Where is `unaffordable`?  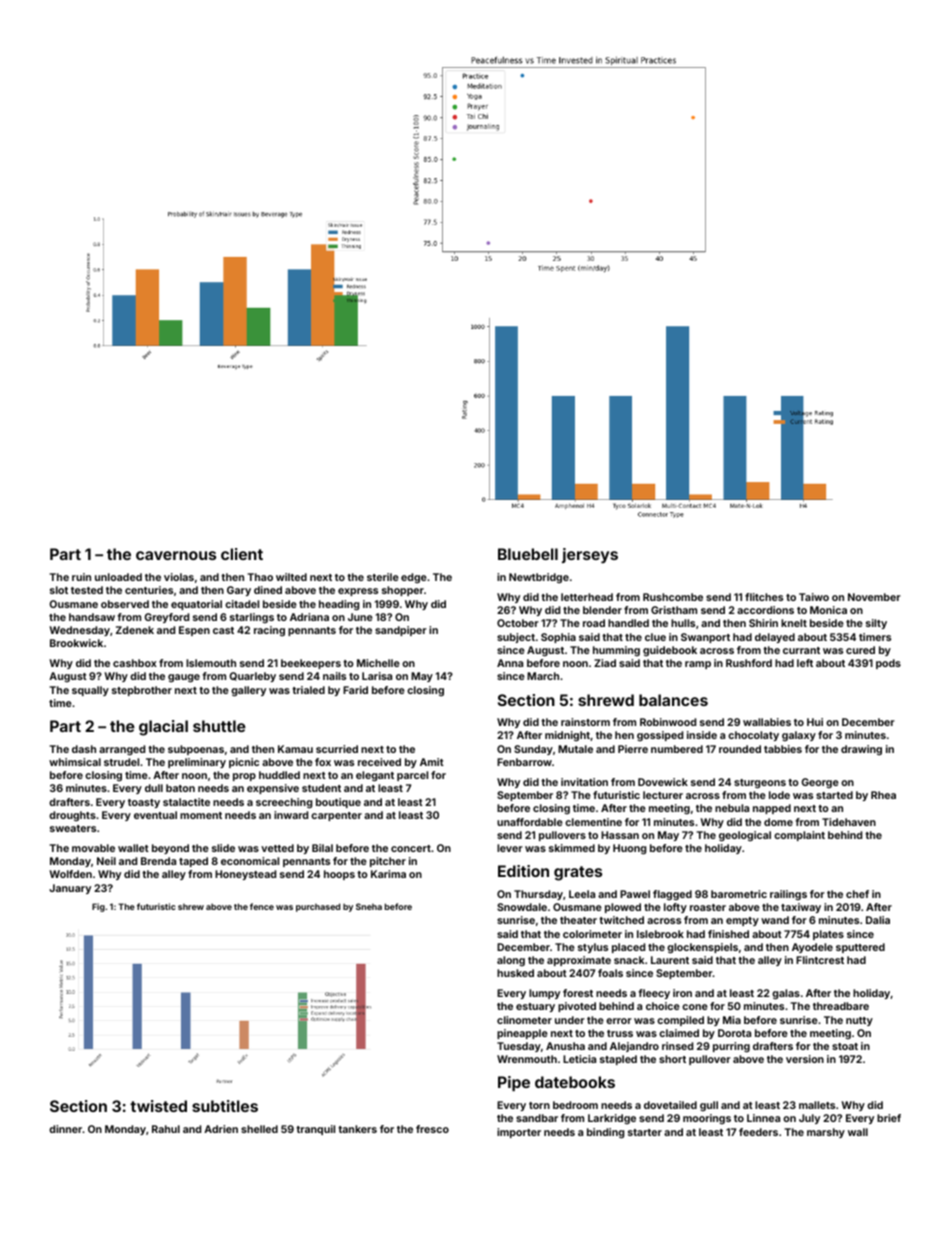 unaffordable is located at coordinates (530, 822).
